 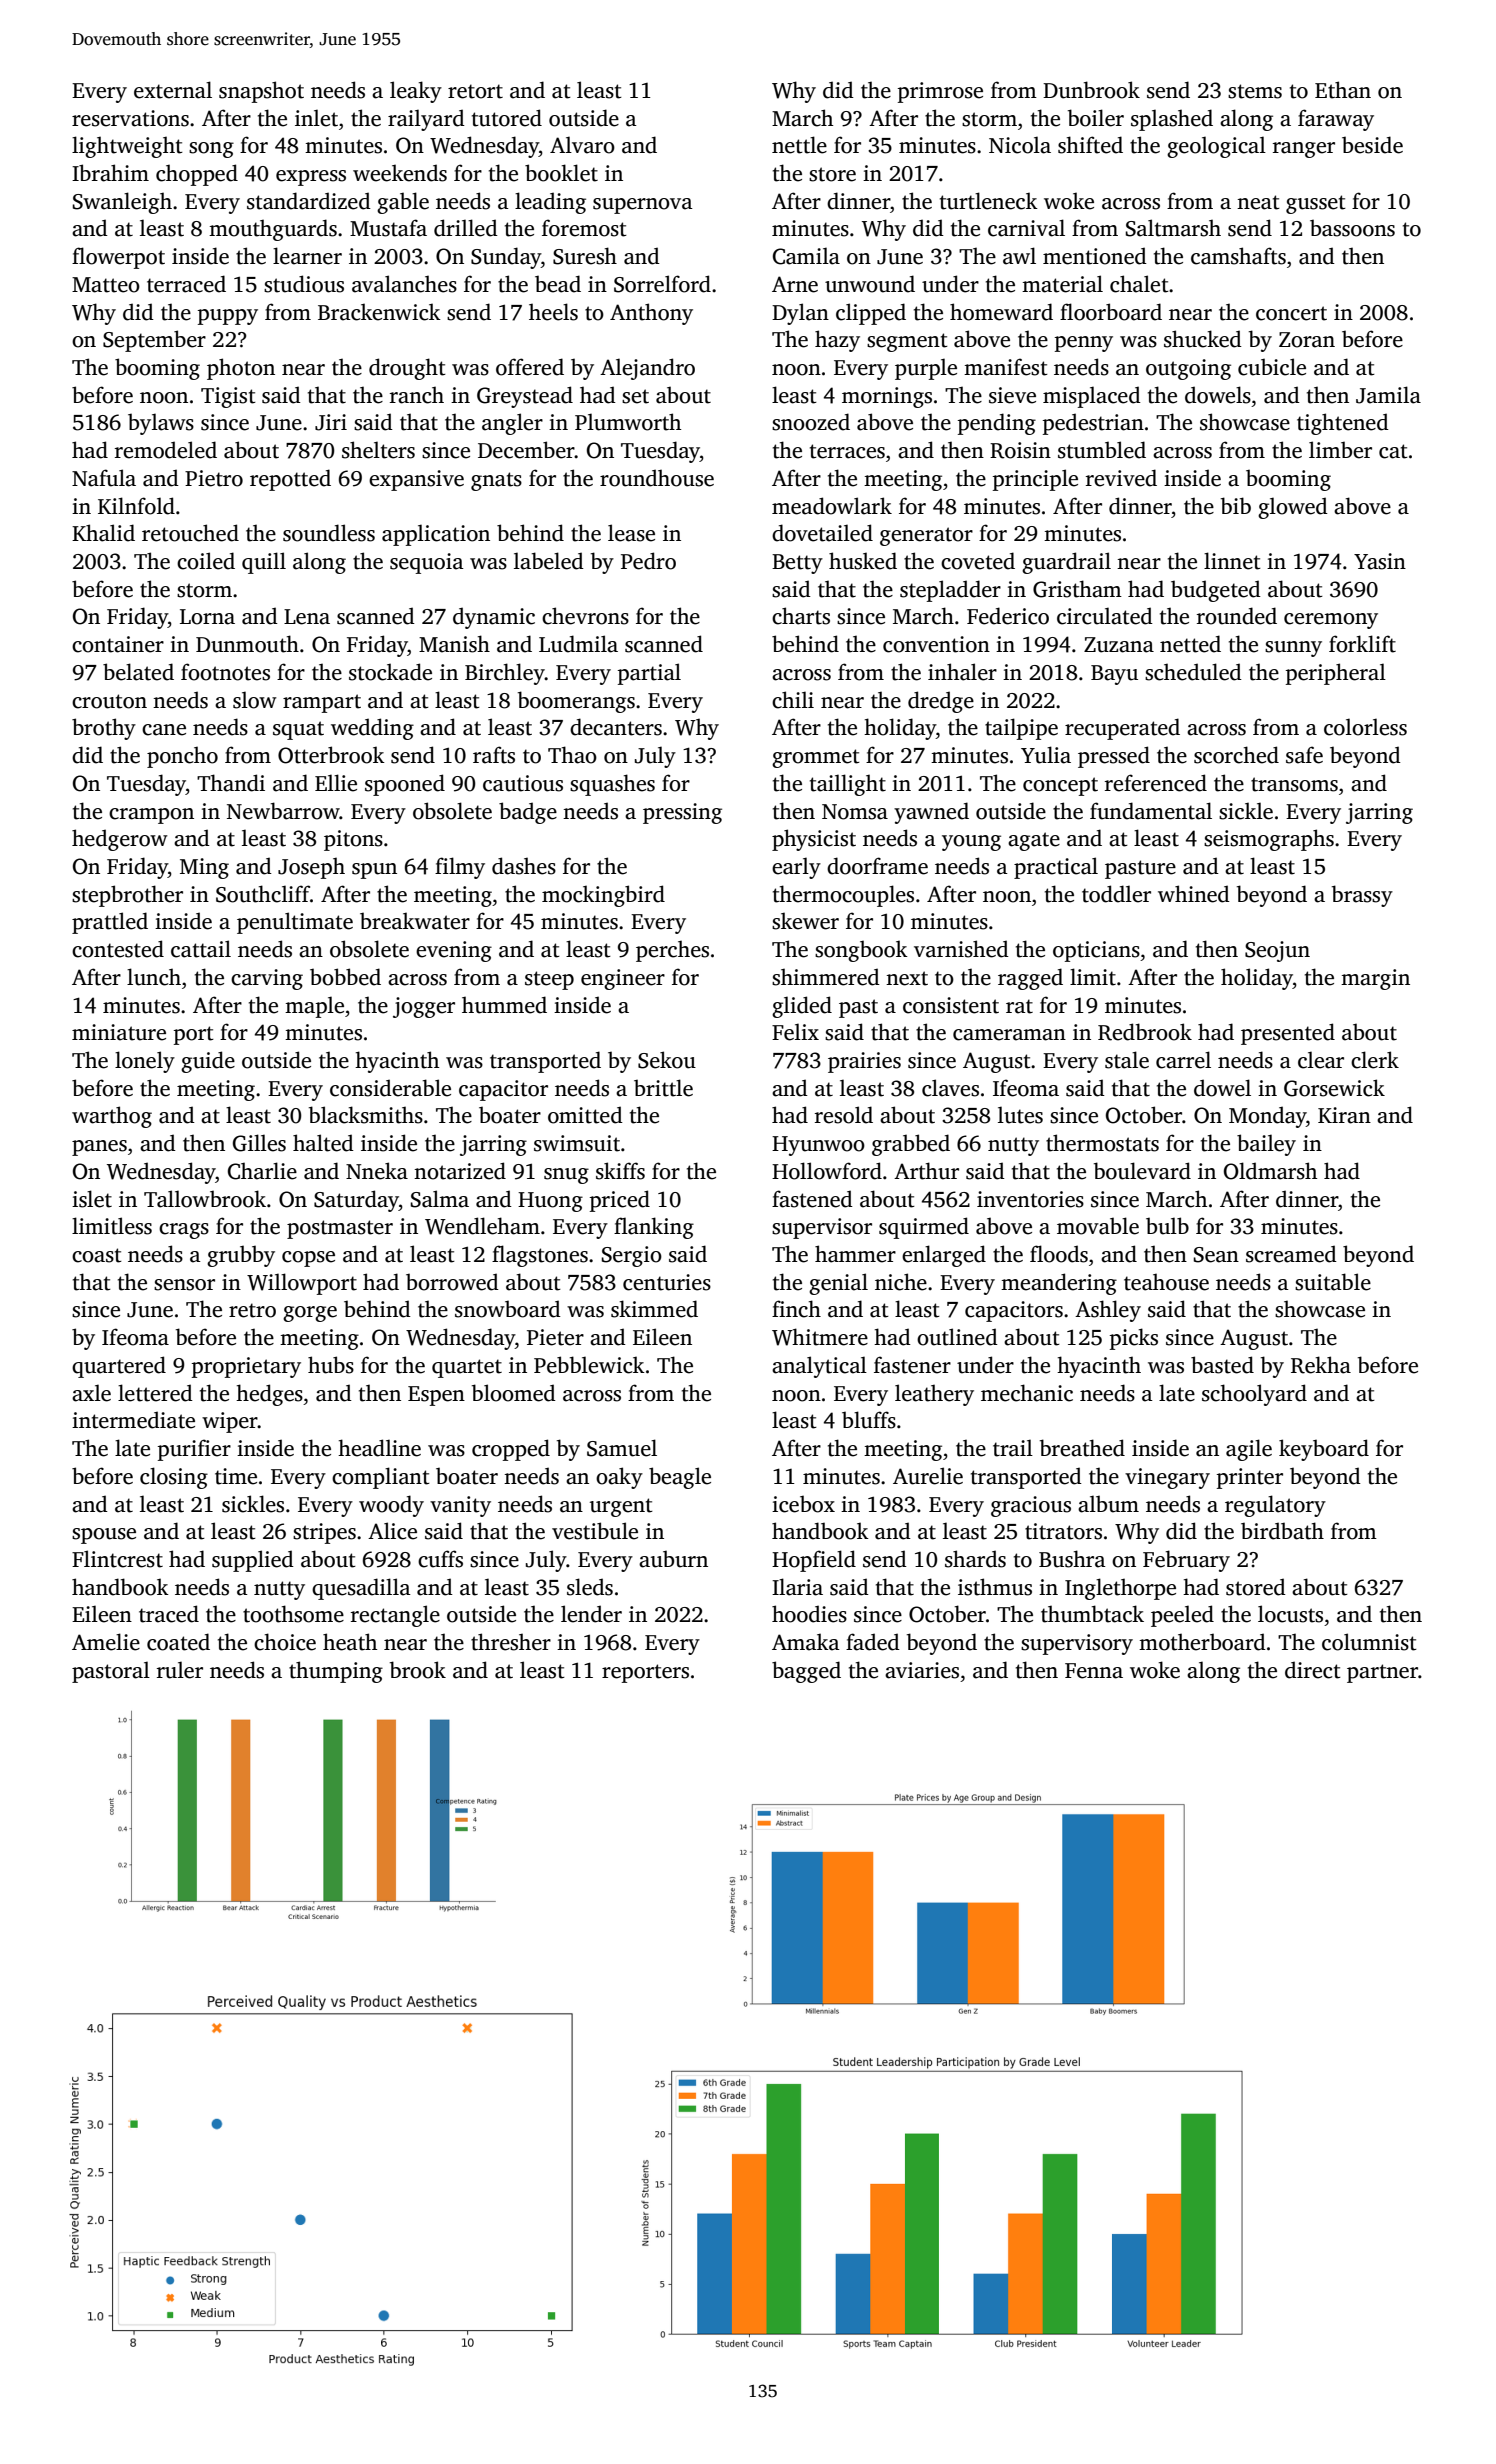 I want to click on Nicola, so click(x=1020, y=145).
